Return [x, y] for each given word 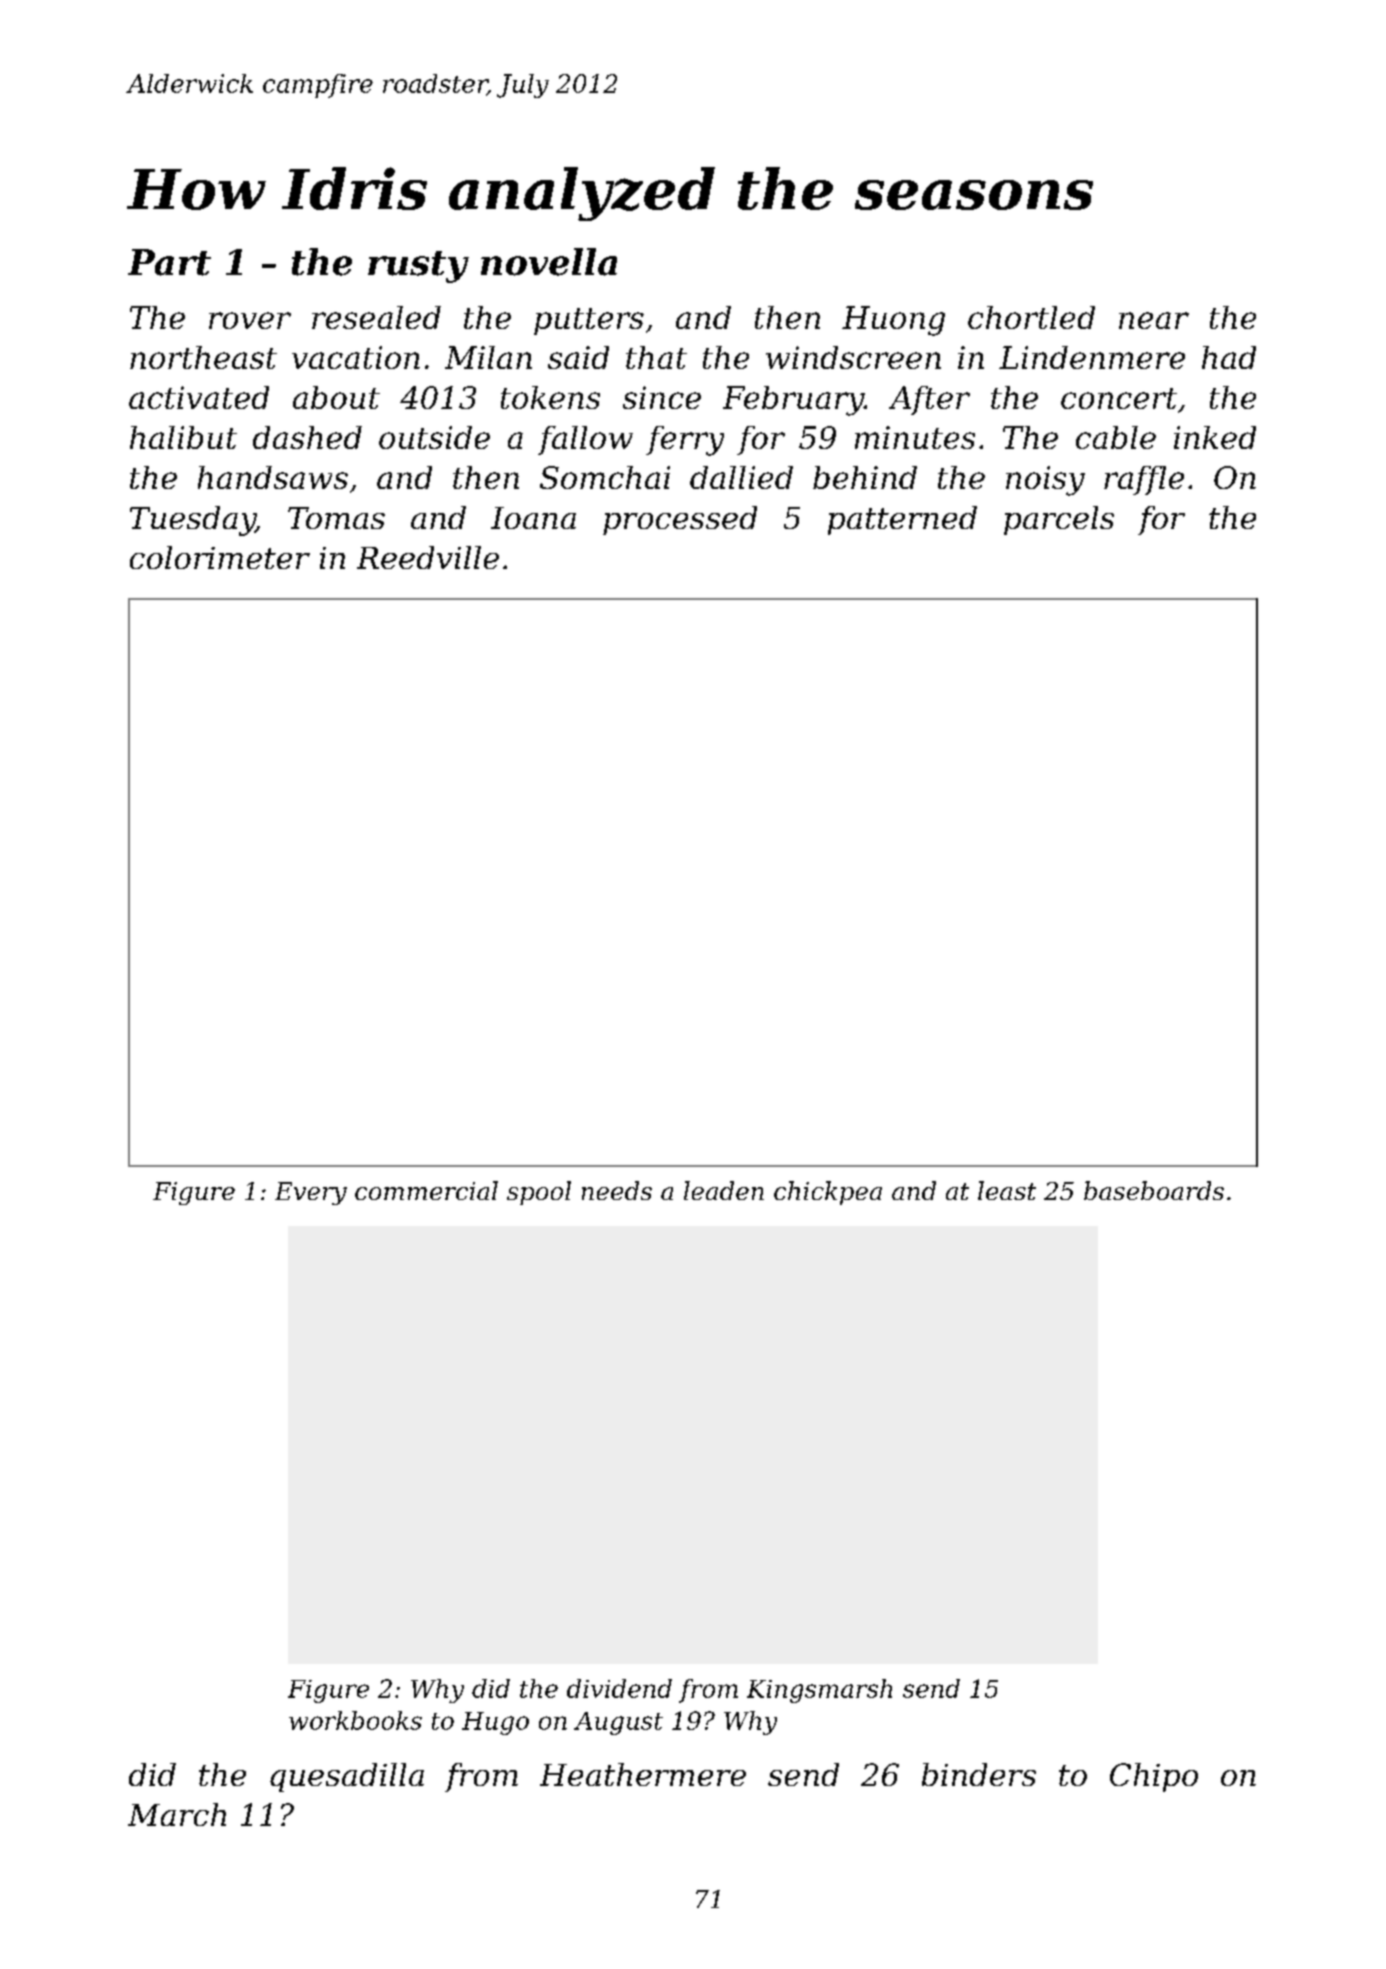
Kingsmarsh [819, 1691]
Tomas [336, 518]
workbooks [355, 1720]
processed [680, 520]
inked [1215, 437]
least [1007, 1190]
